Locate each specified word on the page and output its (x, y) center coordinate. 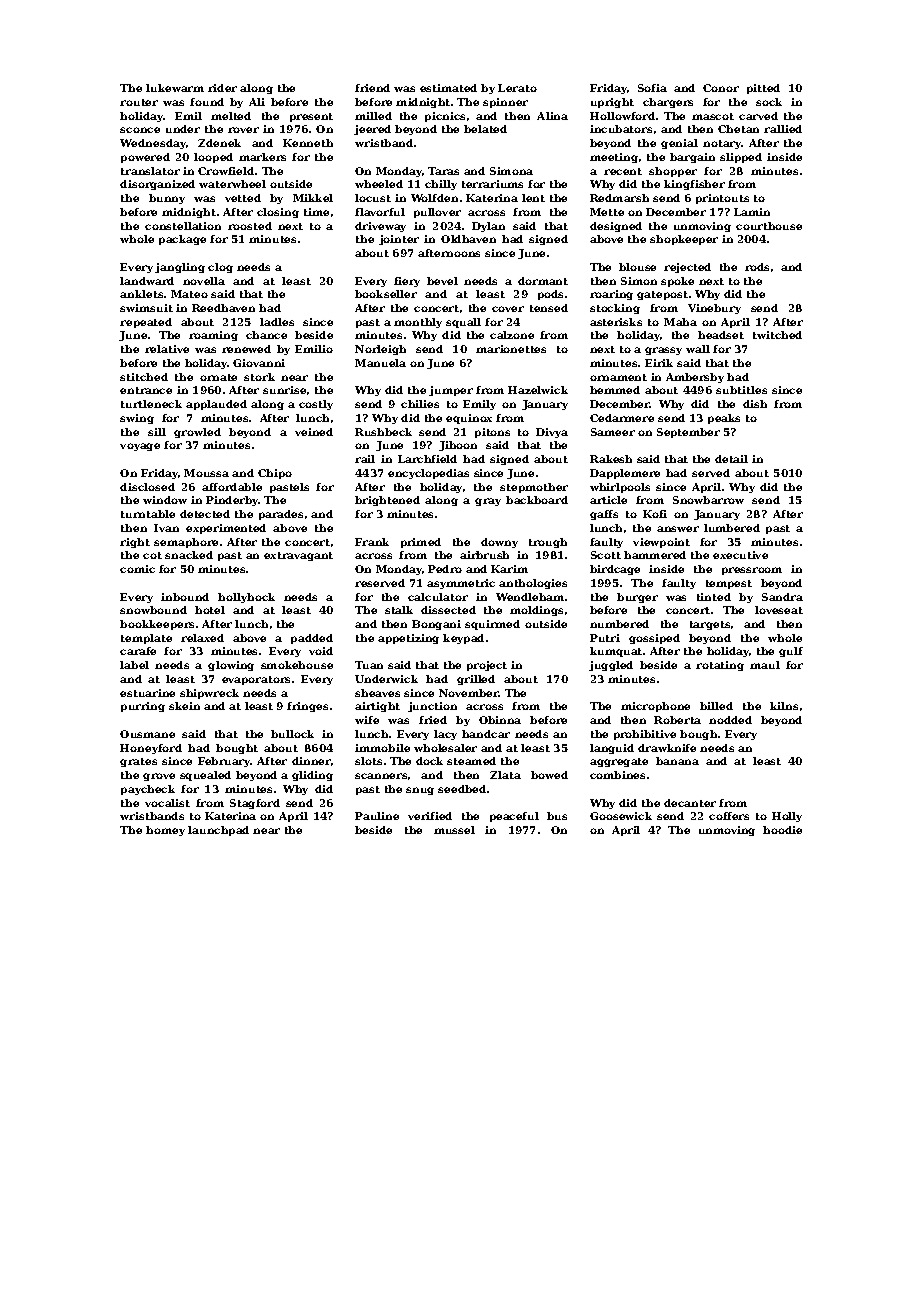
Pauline (377, 816)
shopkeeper (684, 240)
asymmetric (461, 584)
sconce (140, 130)
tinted (714, 597)
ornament (618, 377)
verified (430, 816)
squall (463, 323)
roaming (213, 336)
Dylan (488, 227)
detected (205, 514)
